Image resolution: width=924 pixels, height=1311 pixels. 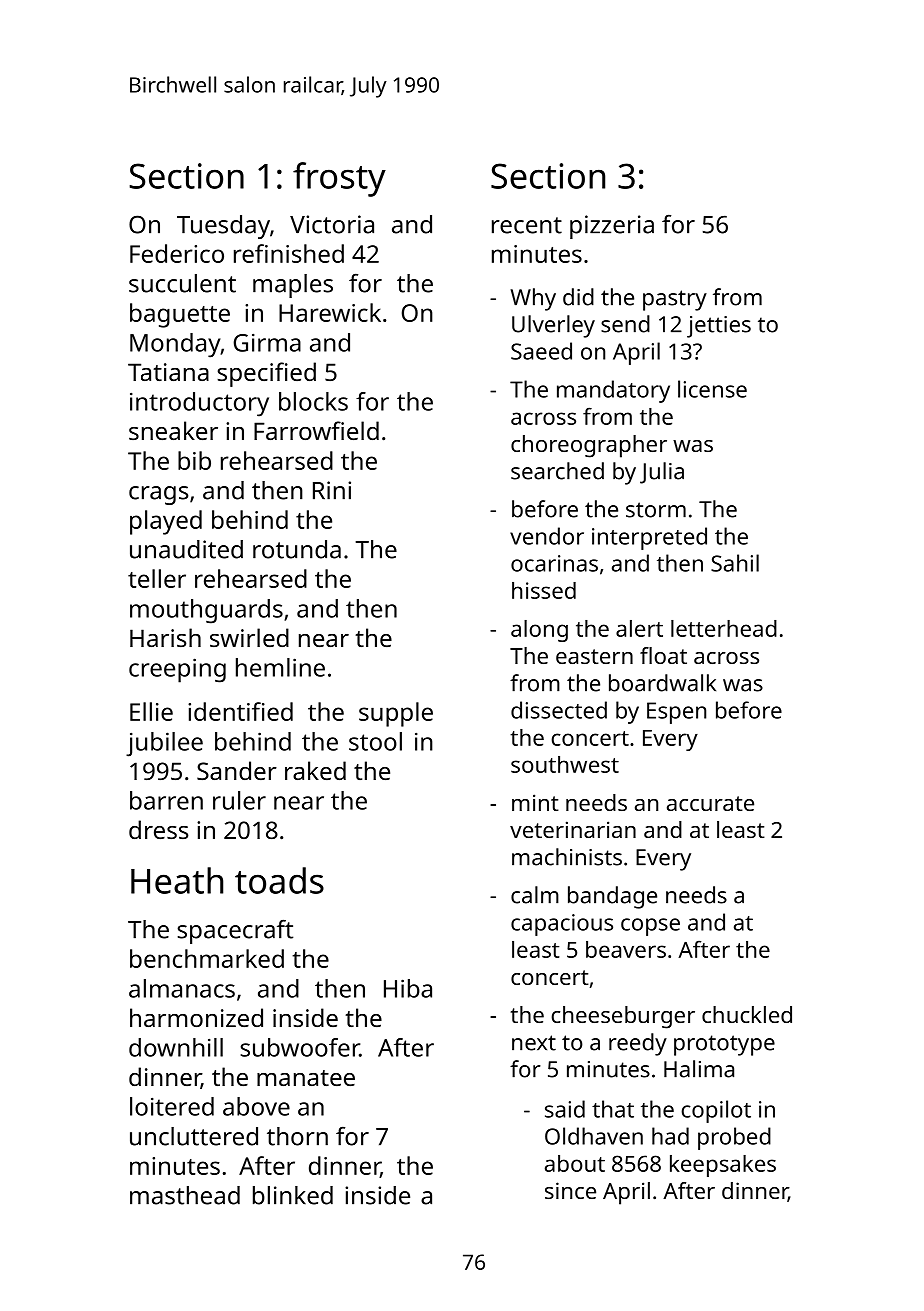 What do you see at coordinates (177, 253) in the page?
I see `Federico` at bounding box center [177, 253].
